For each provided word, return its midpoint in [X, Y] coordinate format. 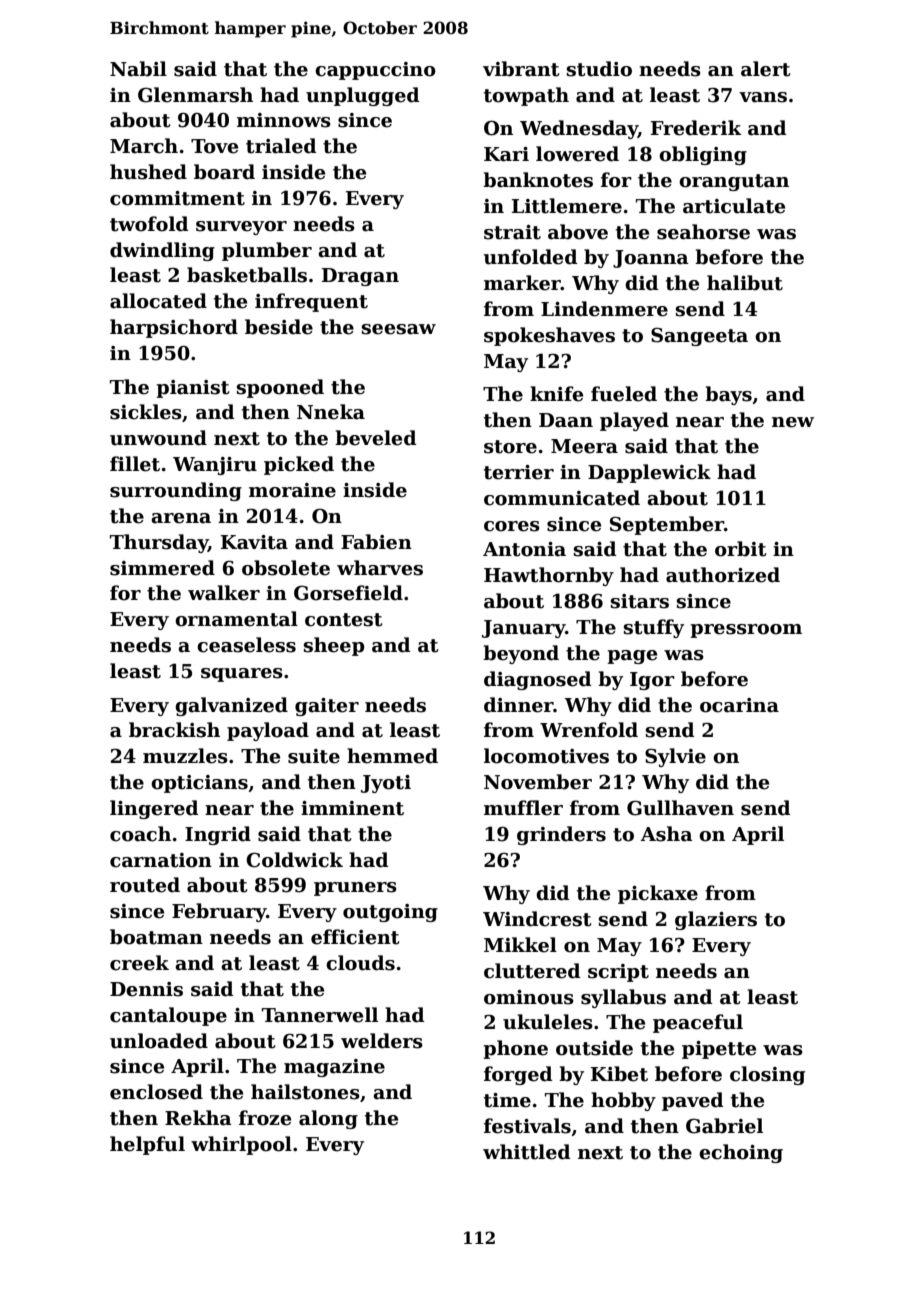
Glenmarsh [195, 95]
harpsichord [174, 328]
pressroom [746, 631]
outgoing [390, 913]
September [667, 525]
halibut [745, 283]
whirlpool [241, 1145]
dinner [519, 705]
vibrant [521, 69]
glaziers [716, 920]
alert [765, 69]
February [219, 912]
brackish [174, 730]
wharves [380, 568]
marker [522, 283]
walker [224, 593]
